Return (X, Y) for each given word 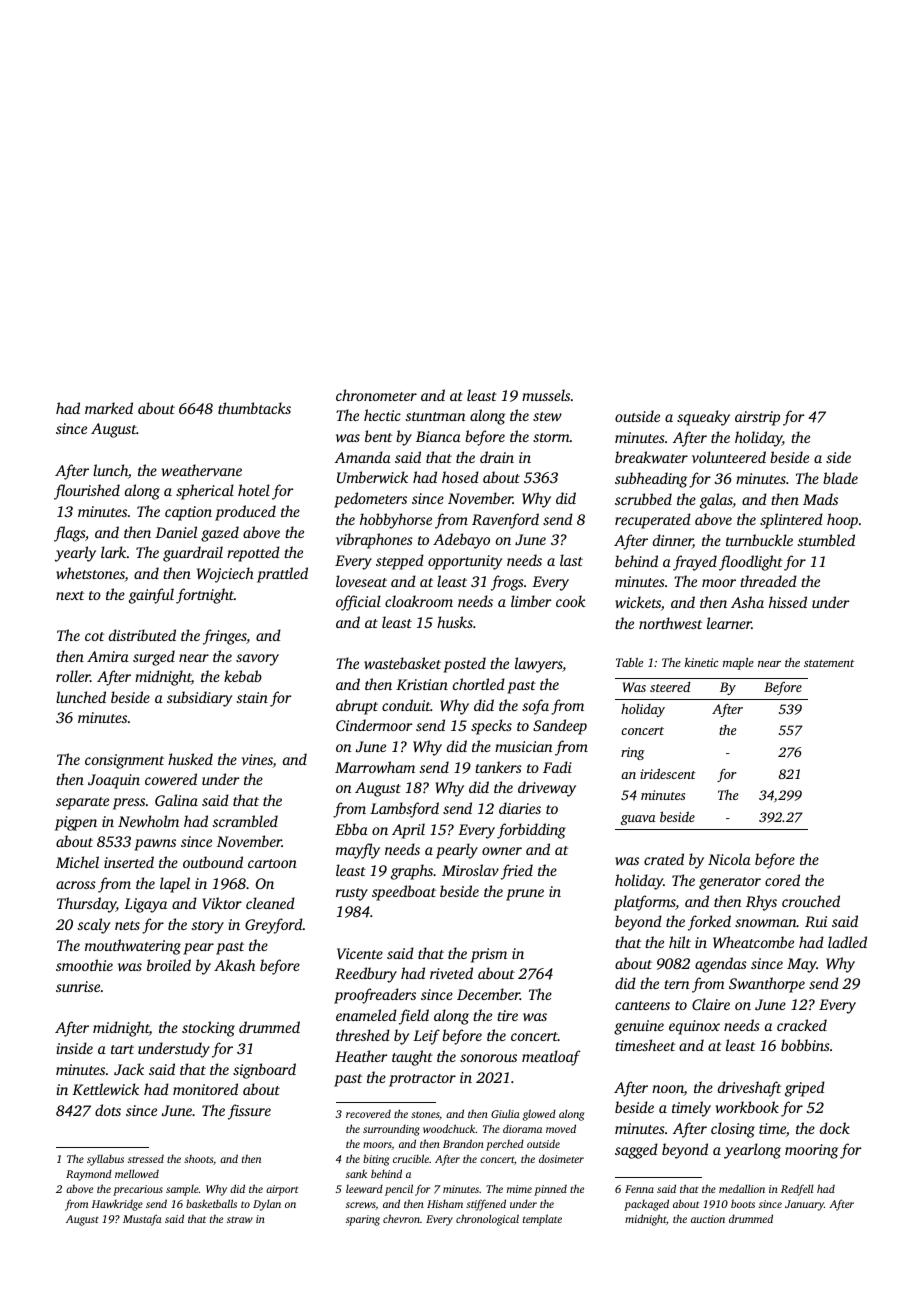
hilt (680, 942)
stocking (208, 1029)
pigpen (76, 823)
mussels (546, 395)
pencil (399, 1190)
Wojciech (225, 575)
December (488, 994)
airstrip (757, 418)
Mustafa (142, 1220)
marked (109, 408)
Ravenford (505, 521)
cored (782, 880)
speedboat (404, 893)
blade (840, 478)
